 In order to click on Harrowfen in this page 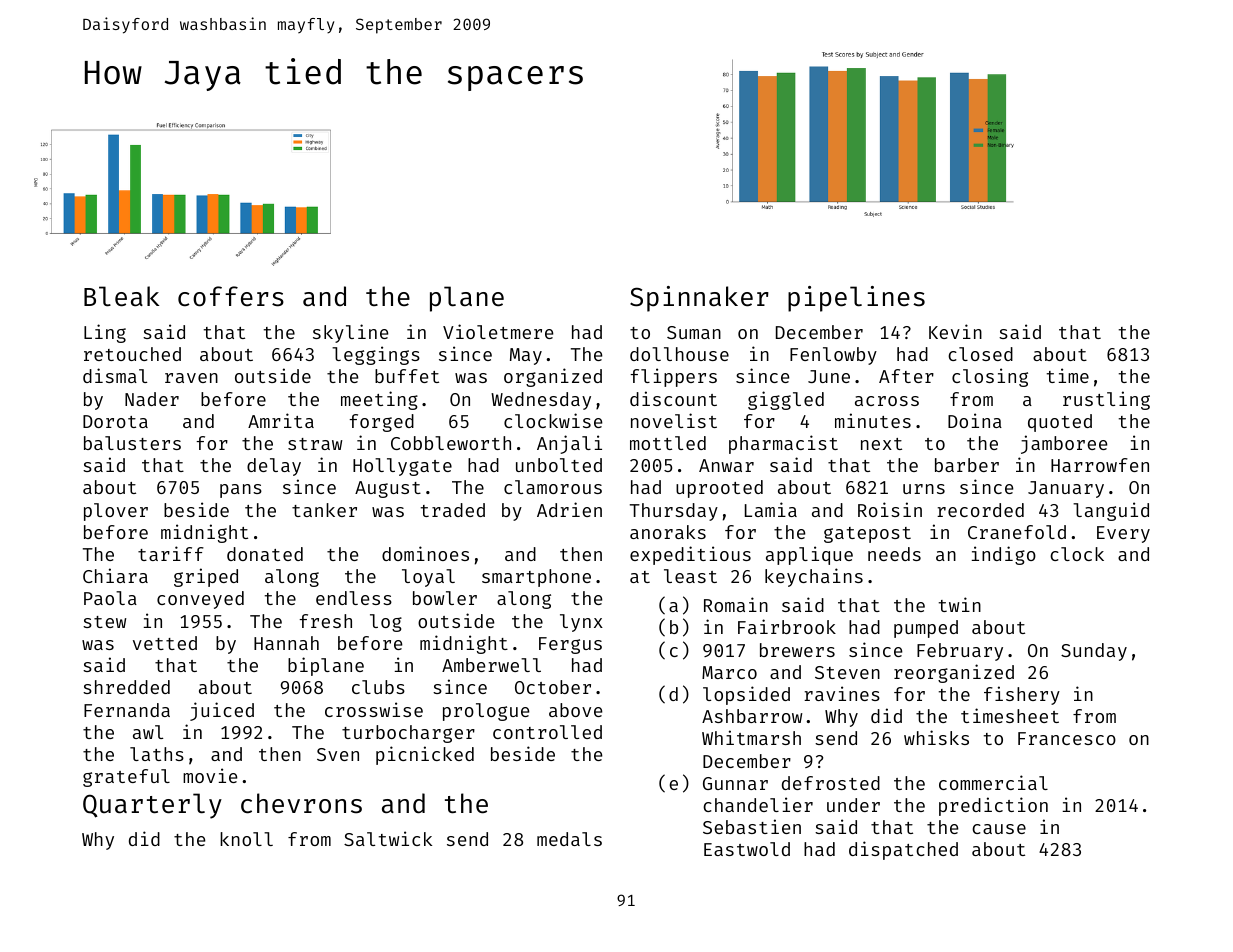, I will do `click(1100, 465)`.
